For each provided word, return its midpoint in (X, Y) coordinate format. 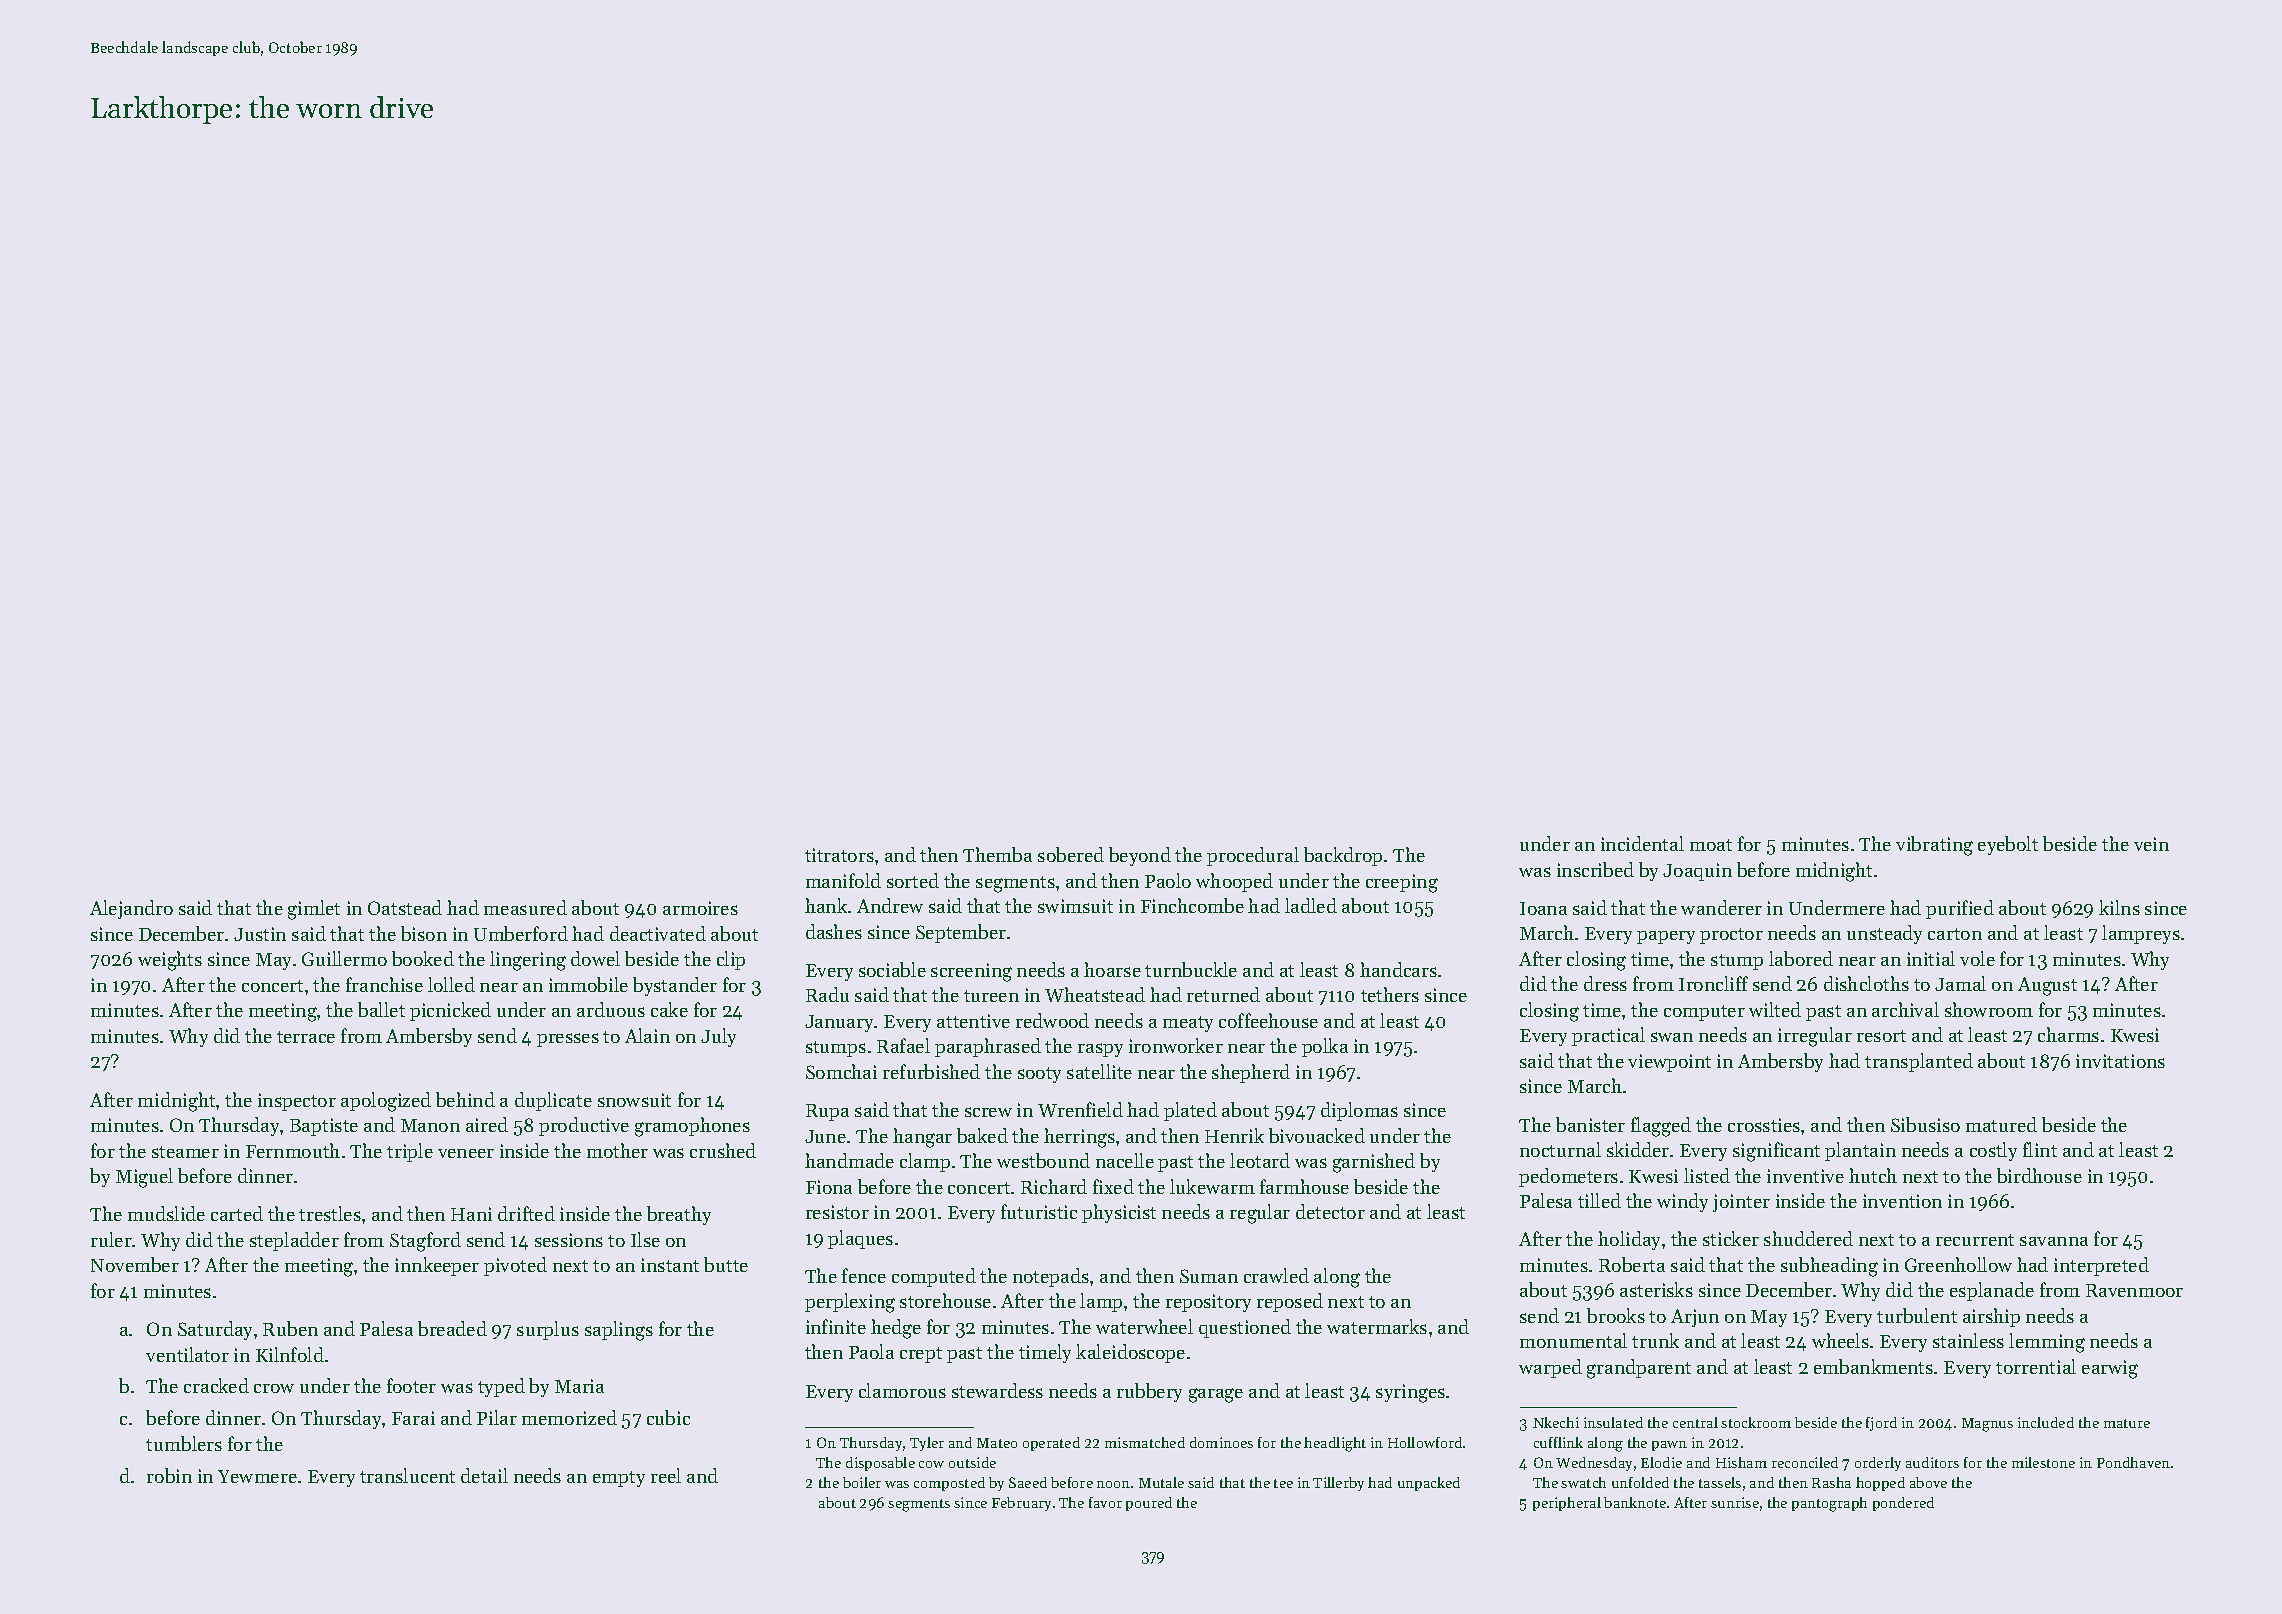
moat (1711, 845)
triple (410, 1152)
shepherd (1251, 1073)
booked (423, 958)
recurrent (1975, 1240)
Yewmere (257, 1476)
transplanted (1919, 1062)
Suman (1209, 1276)
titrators (839, 855)
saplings (619, 1331)
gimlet (314, 910)
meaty (1188, 1024)
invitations (2120, 1061)
